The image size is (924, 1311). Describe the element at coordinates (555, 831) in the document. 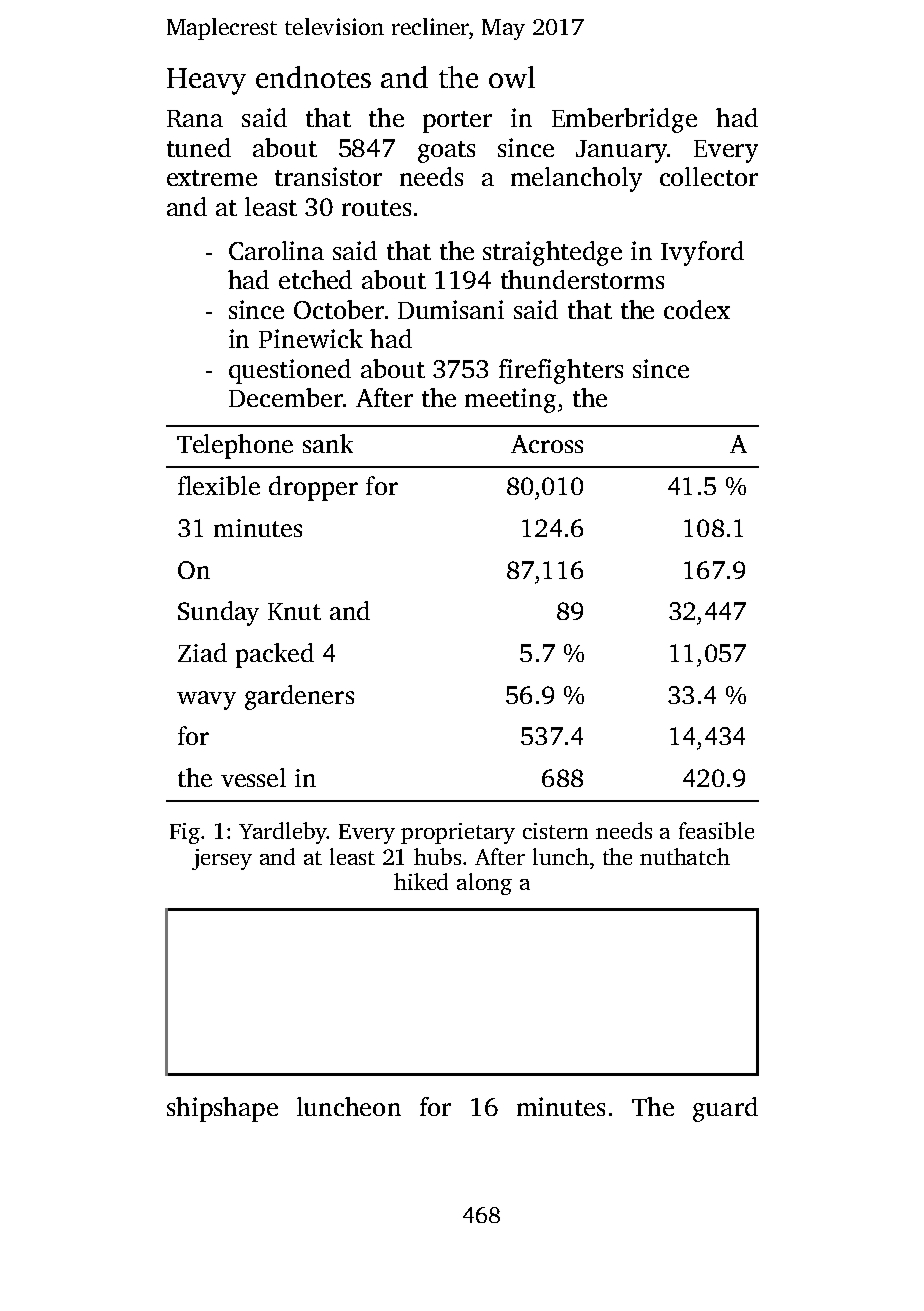

I see `cistern` at that location.
